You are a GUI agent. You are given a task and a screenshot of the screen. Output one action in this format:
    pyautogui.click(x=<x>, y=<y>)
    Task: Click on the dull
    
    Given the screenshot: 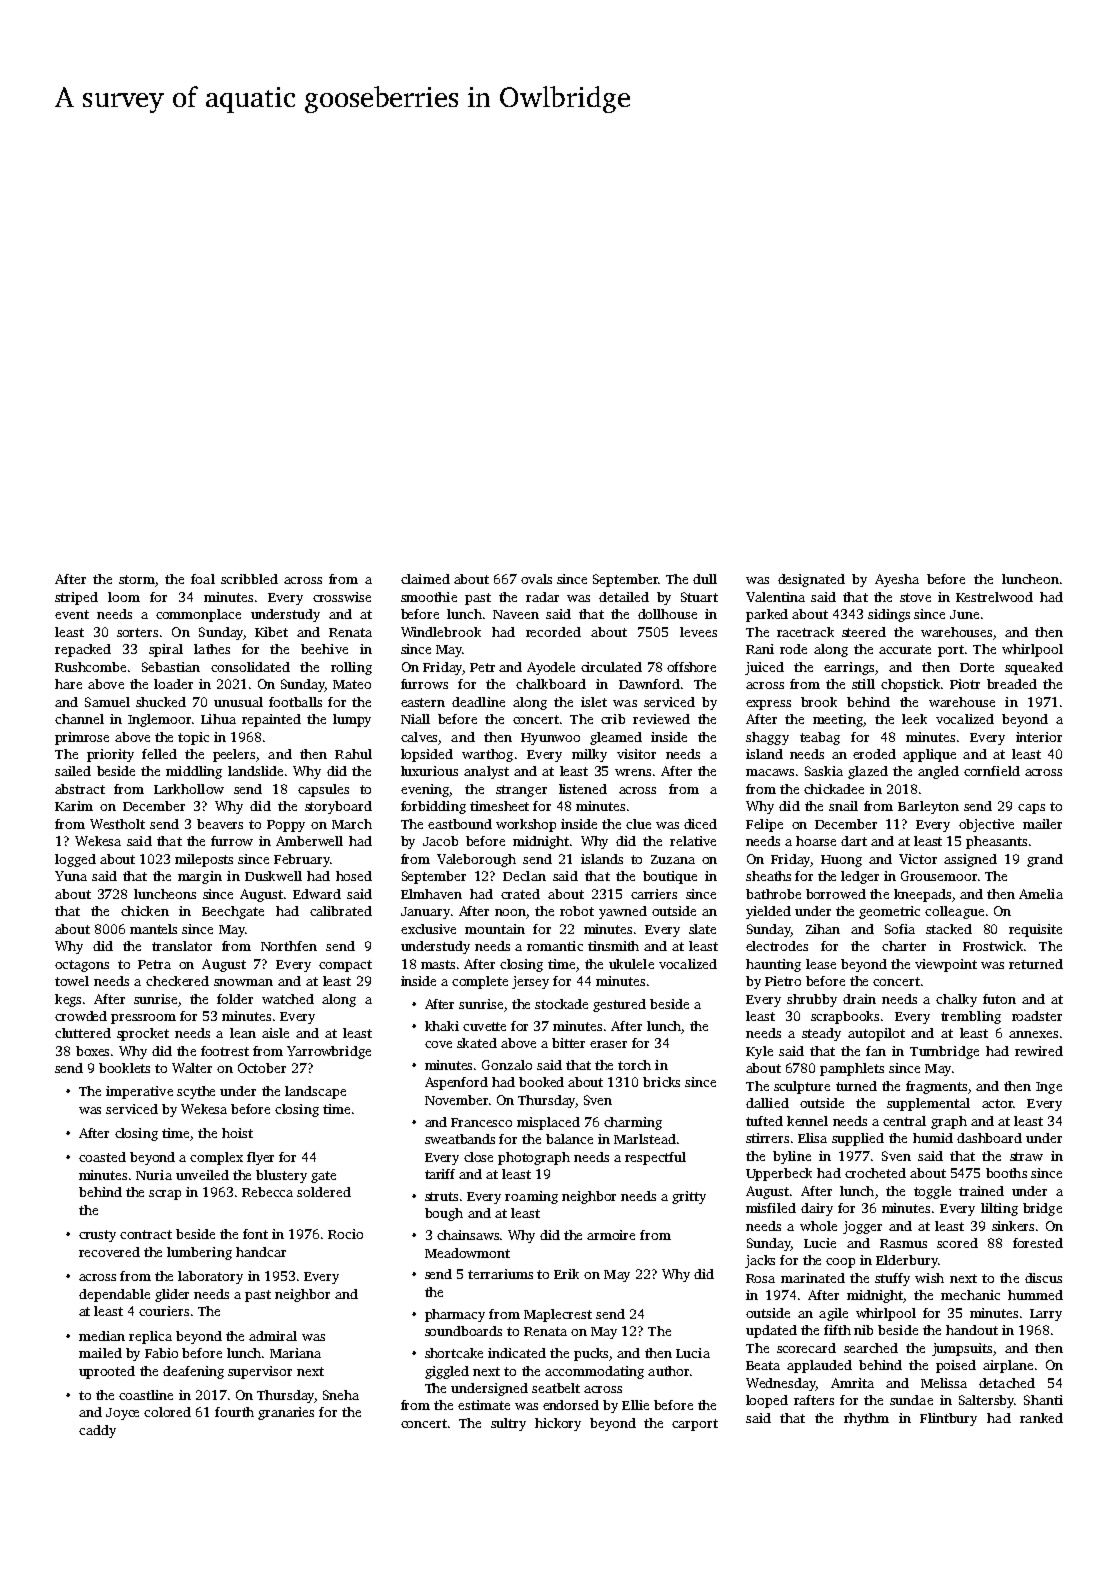 What is the action you would take?
    pyautogui.click(x=705, y=579)
